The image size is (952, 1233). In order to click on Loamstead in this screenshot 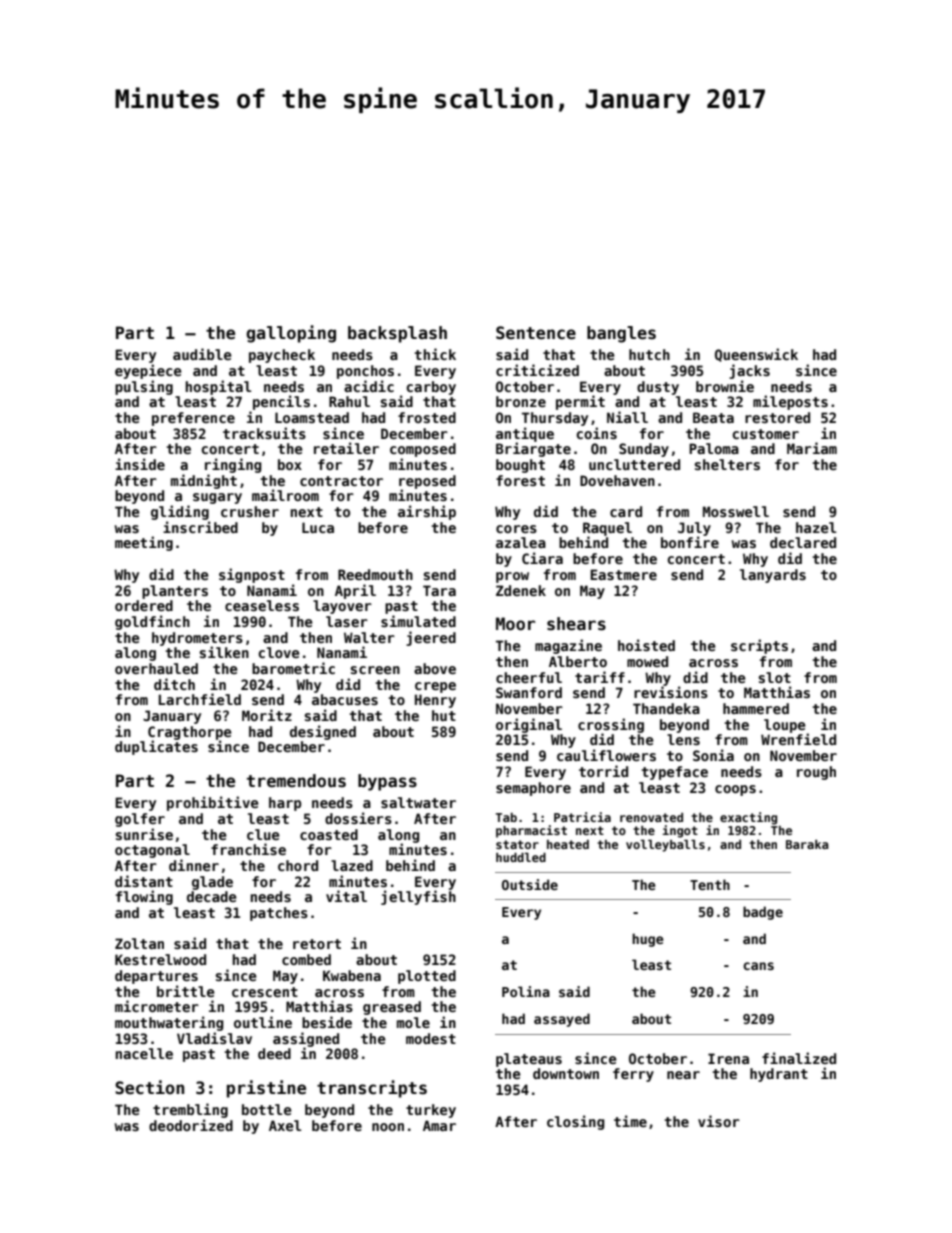, I will do `click(312, 417)`.
